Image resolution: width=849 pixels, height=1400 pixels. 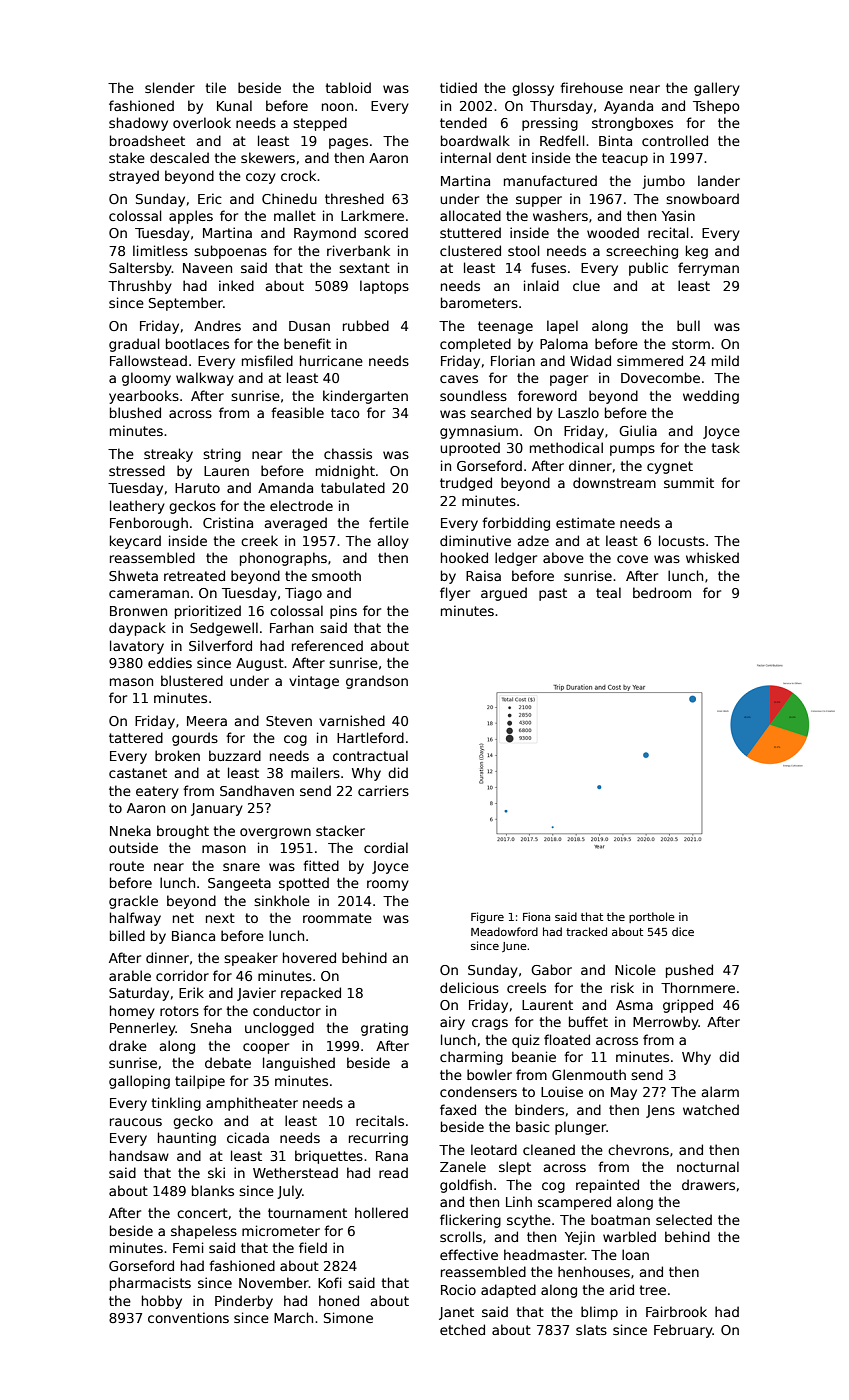 I want to click on teal, so click(x=608, y=592).
